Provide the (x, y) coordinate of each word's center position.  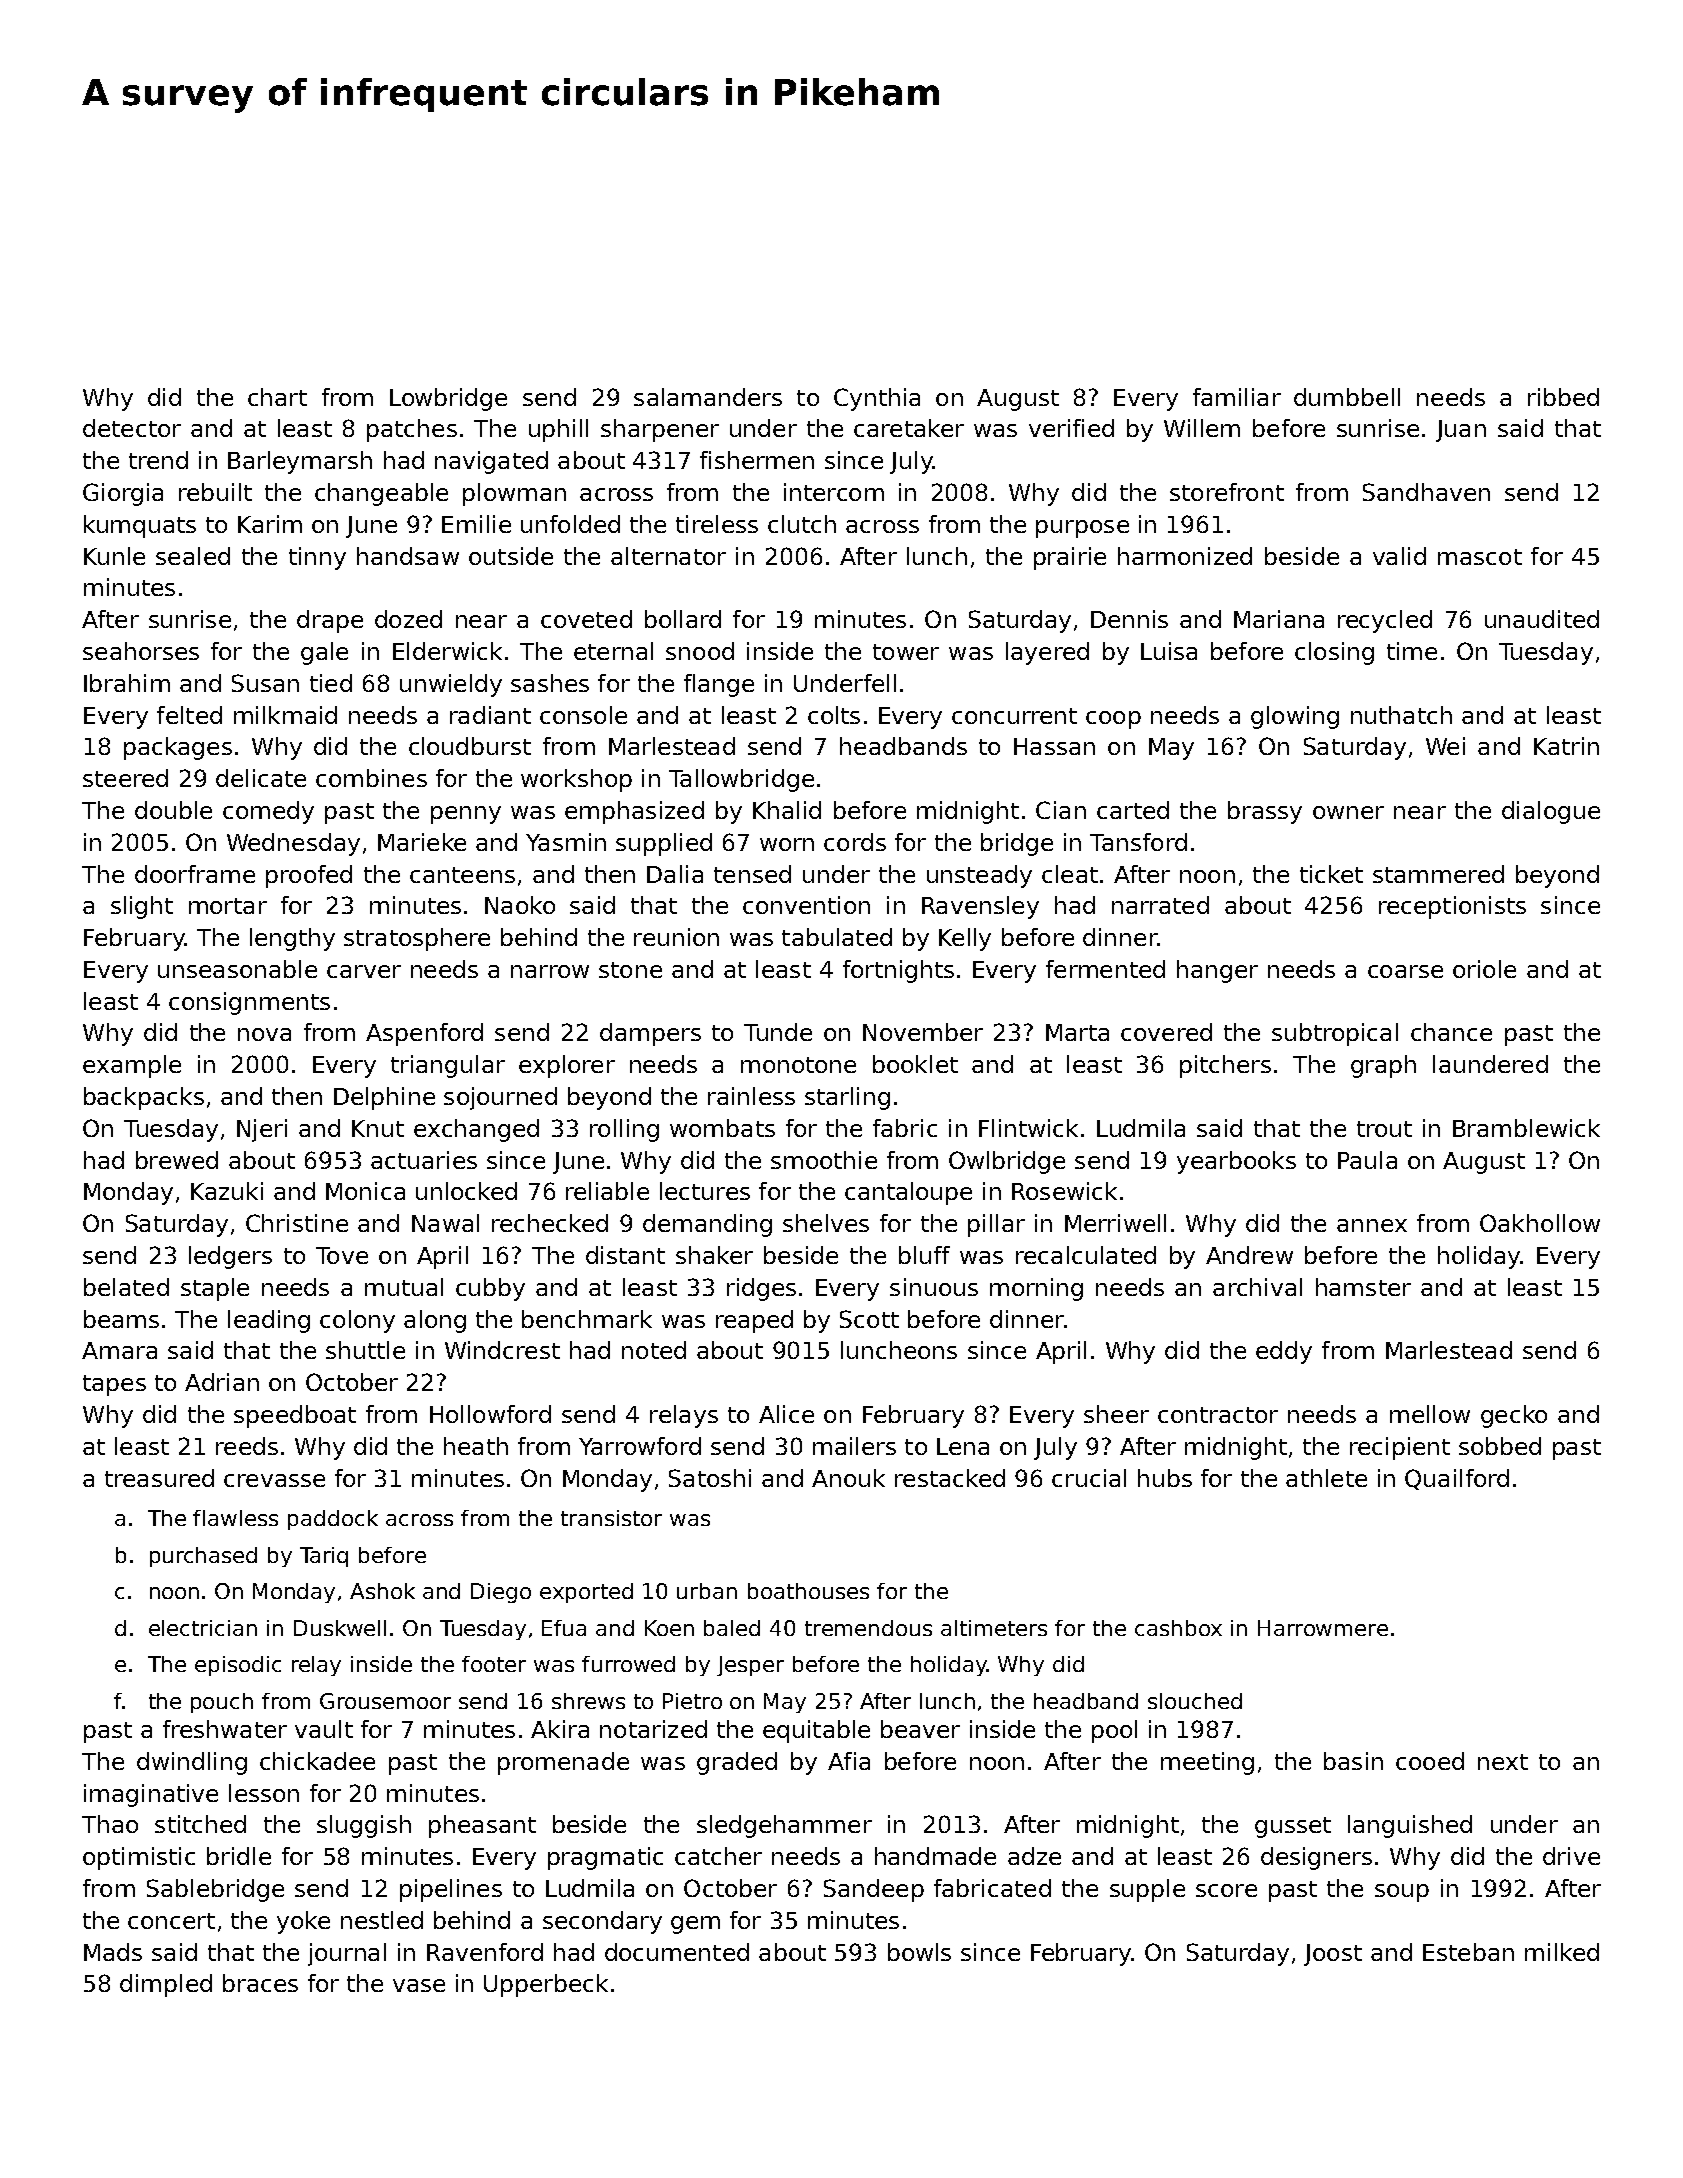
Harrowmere (1323, 1628)
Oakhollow (1540, 1223)
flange (719, 685)
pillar (996, 1225)
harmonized (1185, 556)
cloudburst (470, 746)
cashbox (1178, 1628)
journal (347, 1954)
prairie (1070, 558)
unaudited (1542, 619)
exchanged (476, 1130)
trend (158, 460)
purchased (203, 1557)
